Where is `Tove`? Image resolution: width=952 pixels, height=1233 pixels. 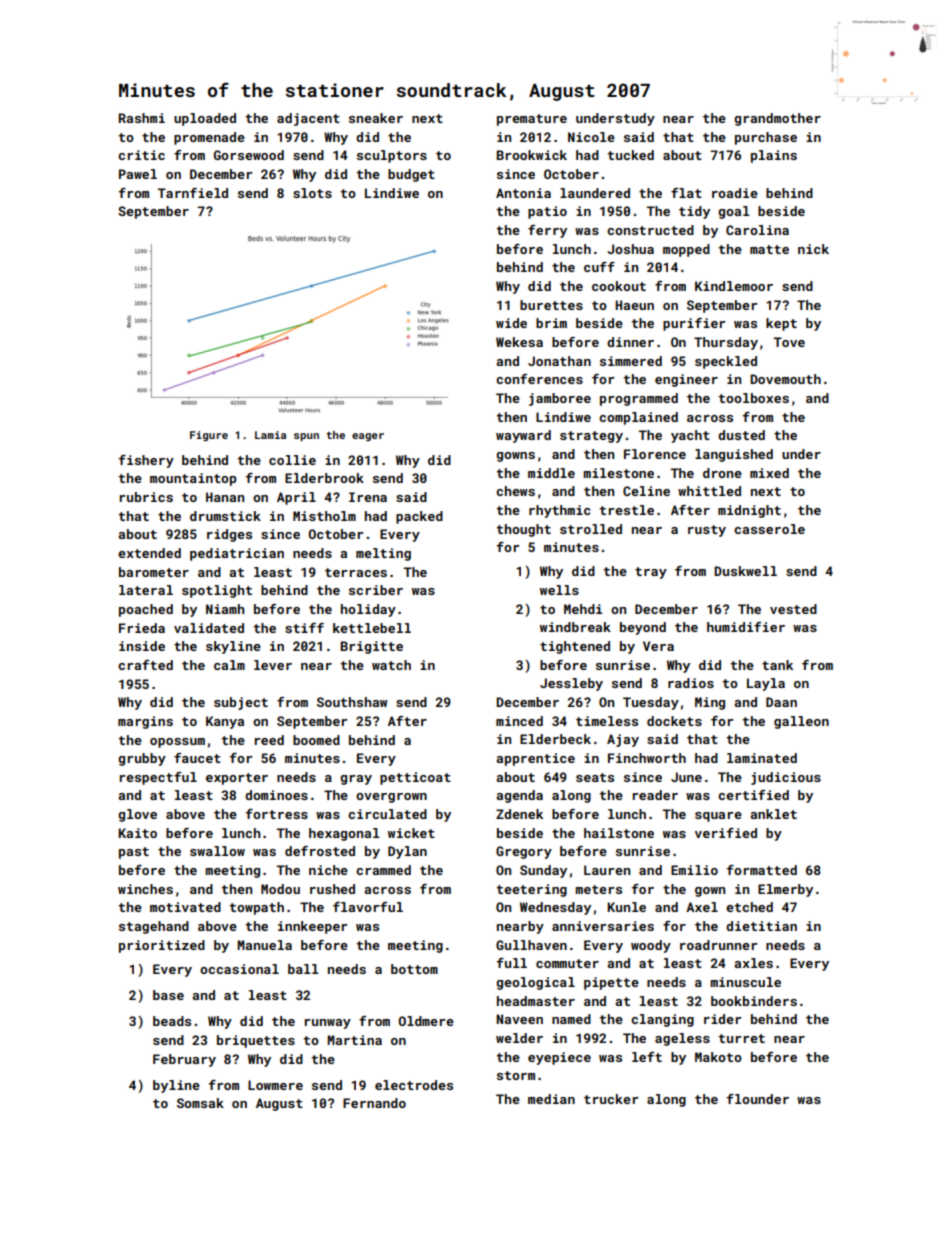
Tove is located at coordinates (789, 342).
